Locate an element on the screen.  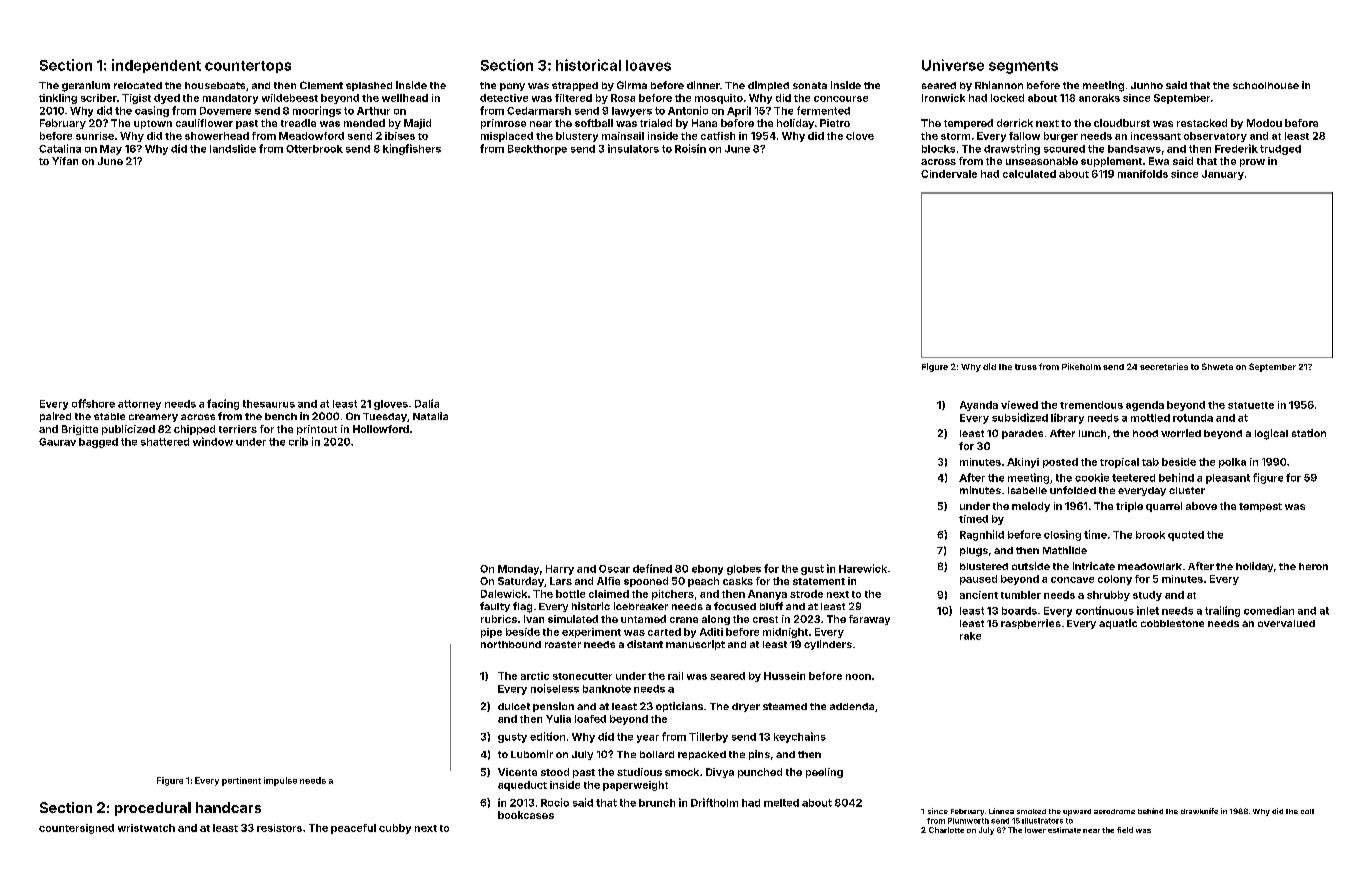
overvalued is located at coordinates (1286, 623).
